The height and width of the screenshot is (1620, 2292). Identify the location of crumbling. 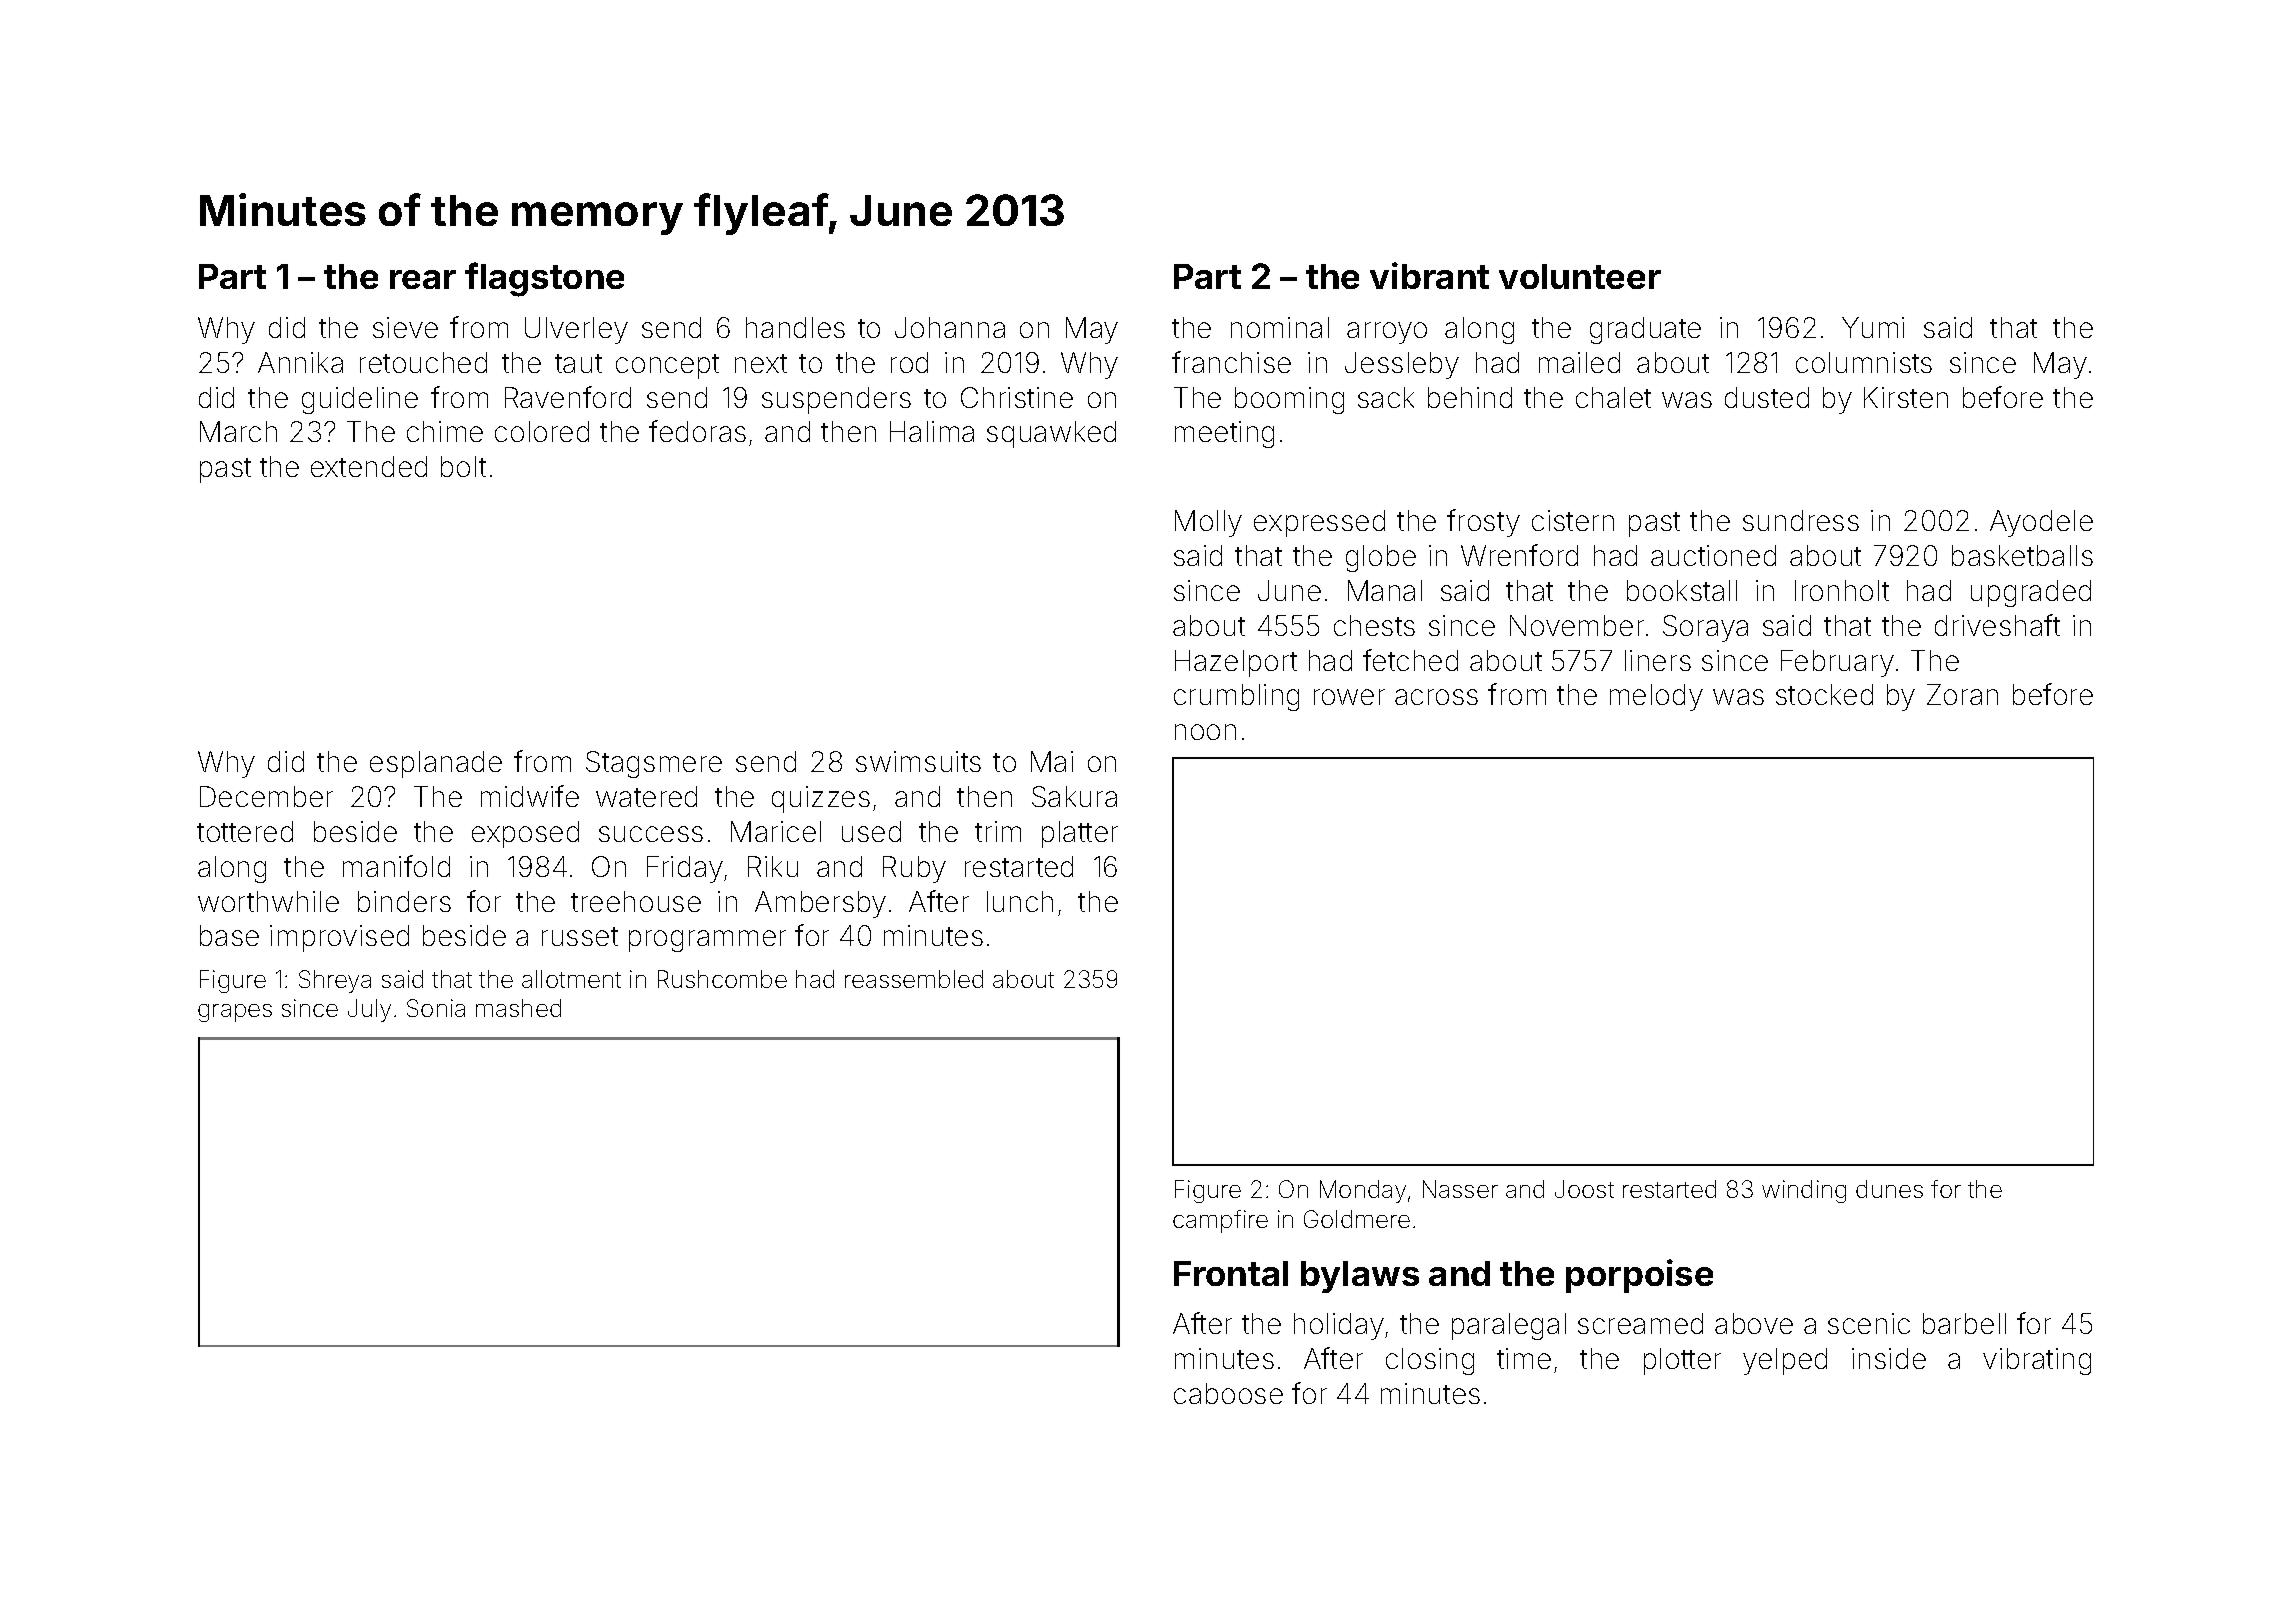
(1236, 697).
